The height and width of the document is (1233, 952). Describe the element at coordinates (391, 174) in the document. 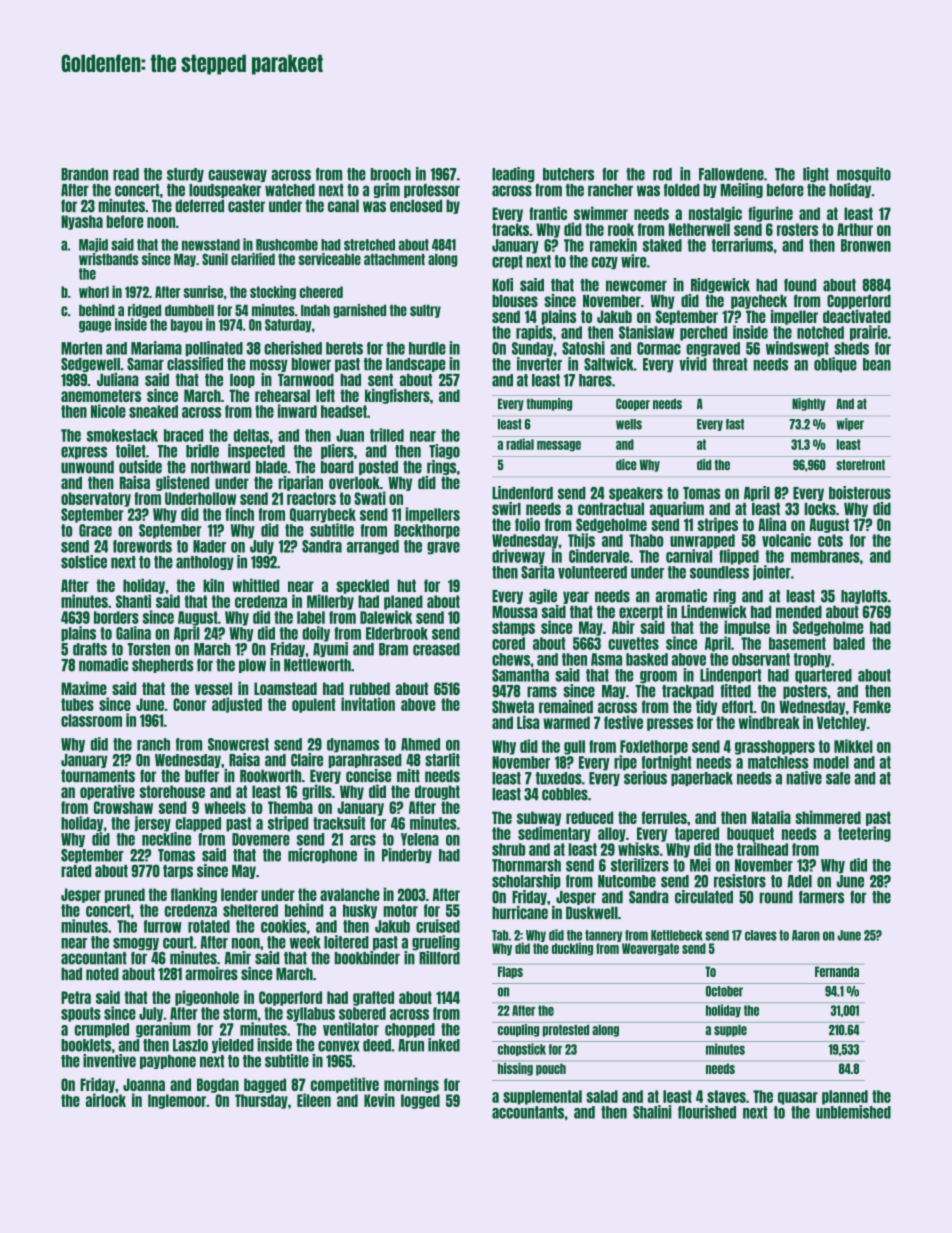

I see `brooch` at that location.
